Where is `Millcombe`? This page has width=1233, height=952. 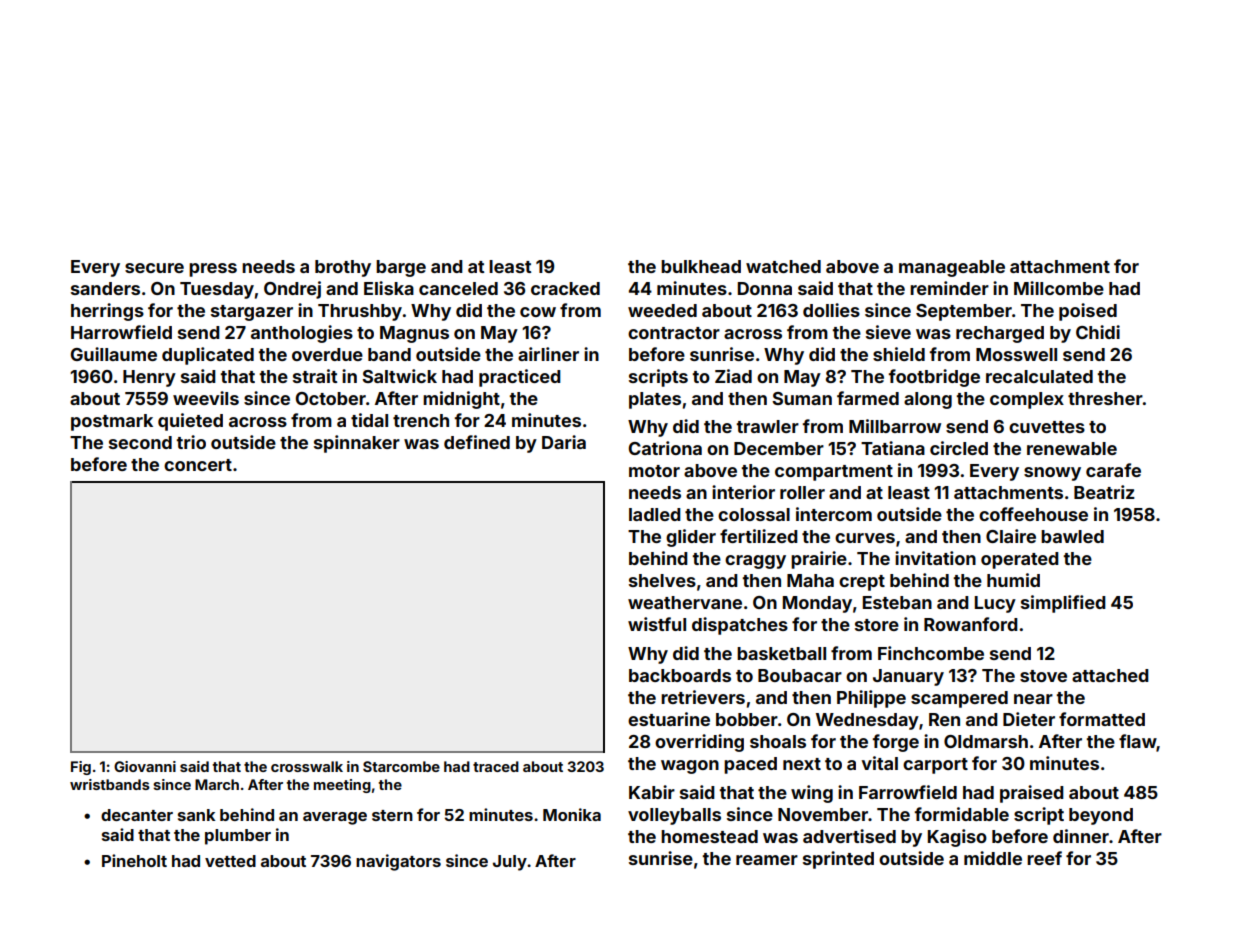 Millcombe is located at coordinates (1059, 288).
